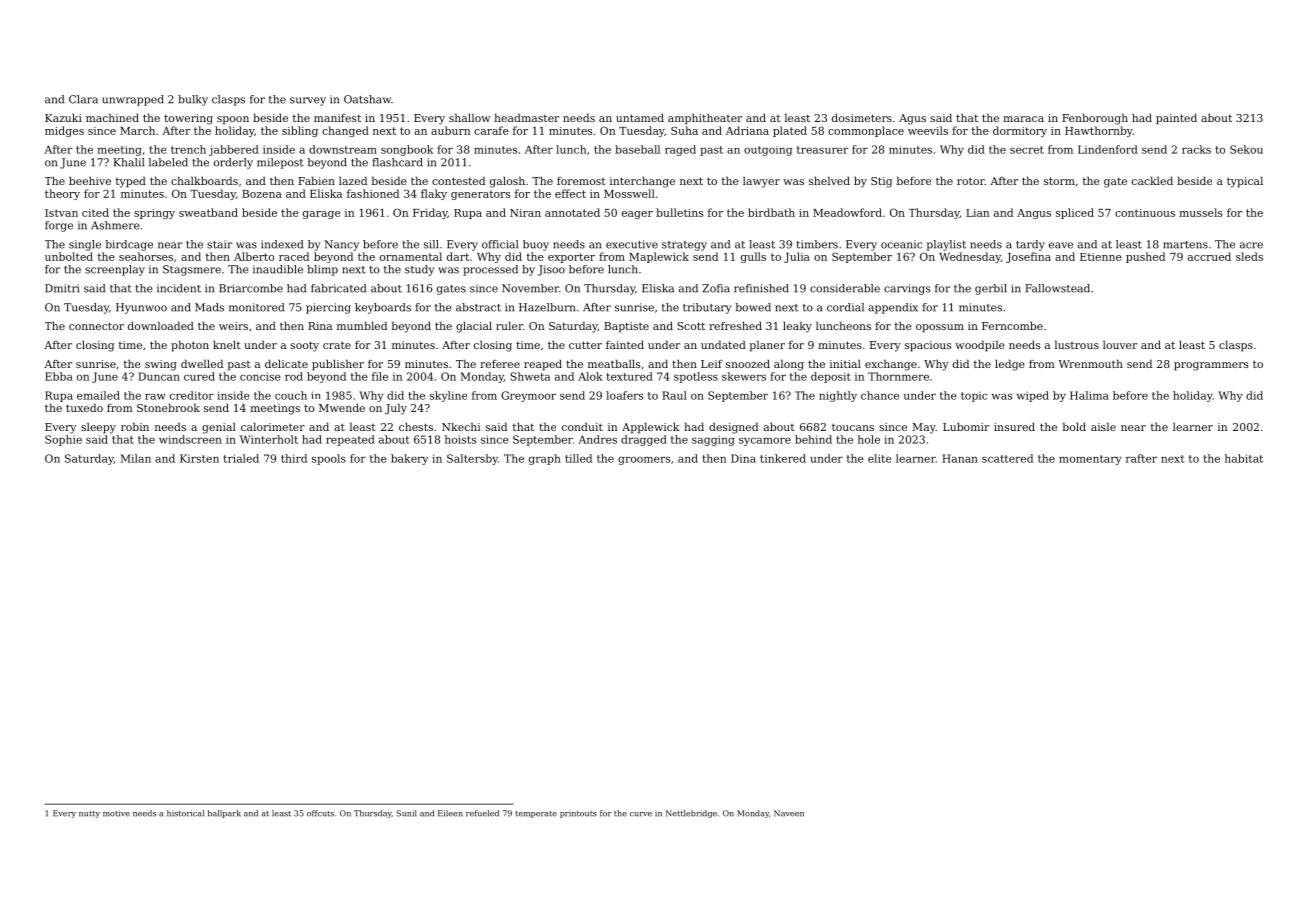 The width and height of the screenshot is (1308, 924). I want to click on Stagsmere, so click(192, 270).
